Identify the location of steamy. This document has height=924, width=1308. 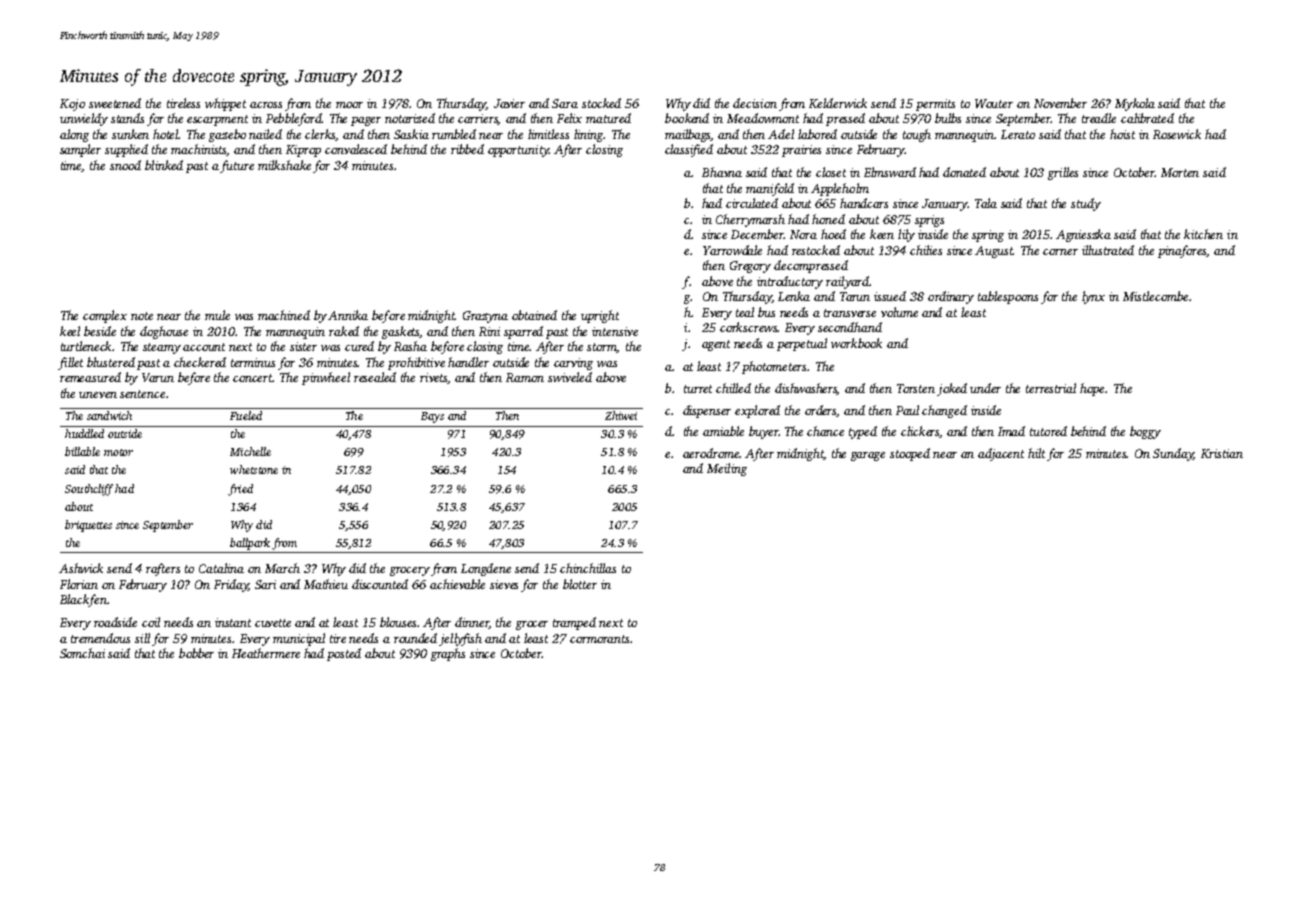
(162, 348).
